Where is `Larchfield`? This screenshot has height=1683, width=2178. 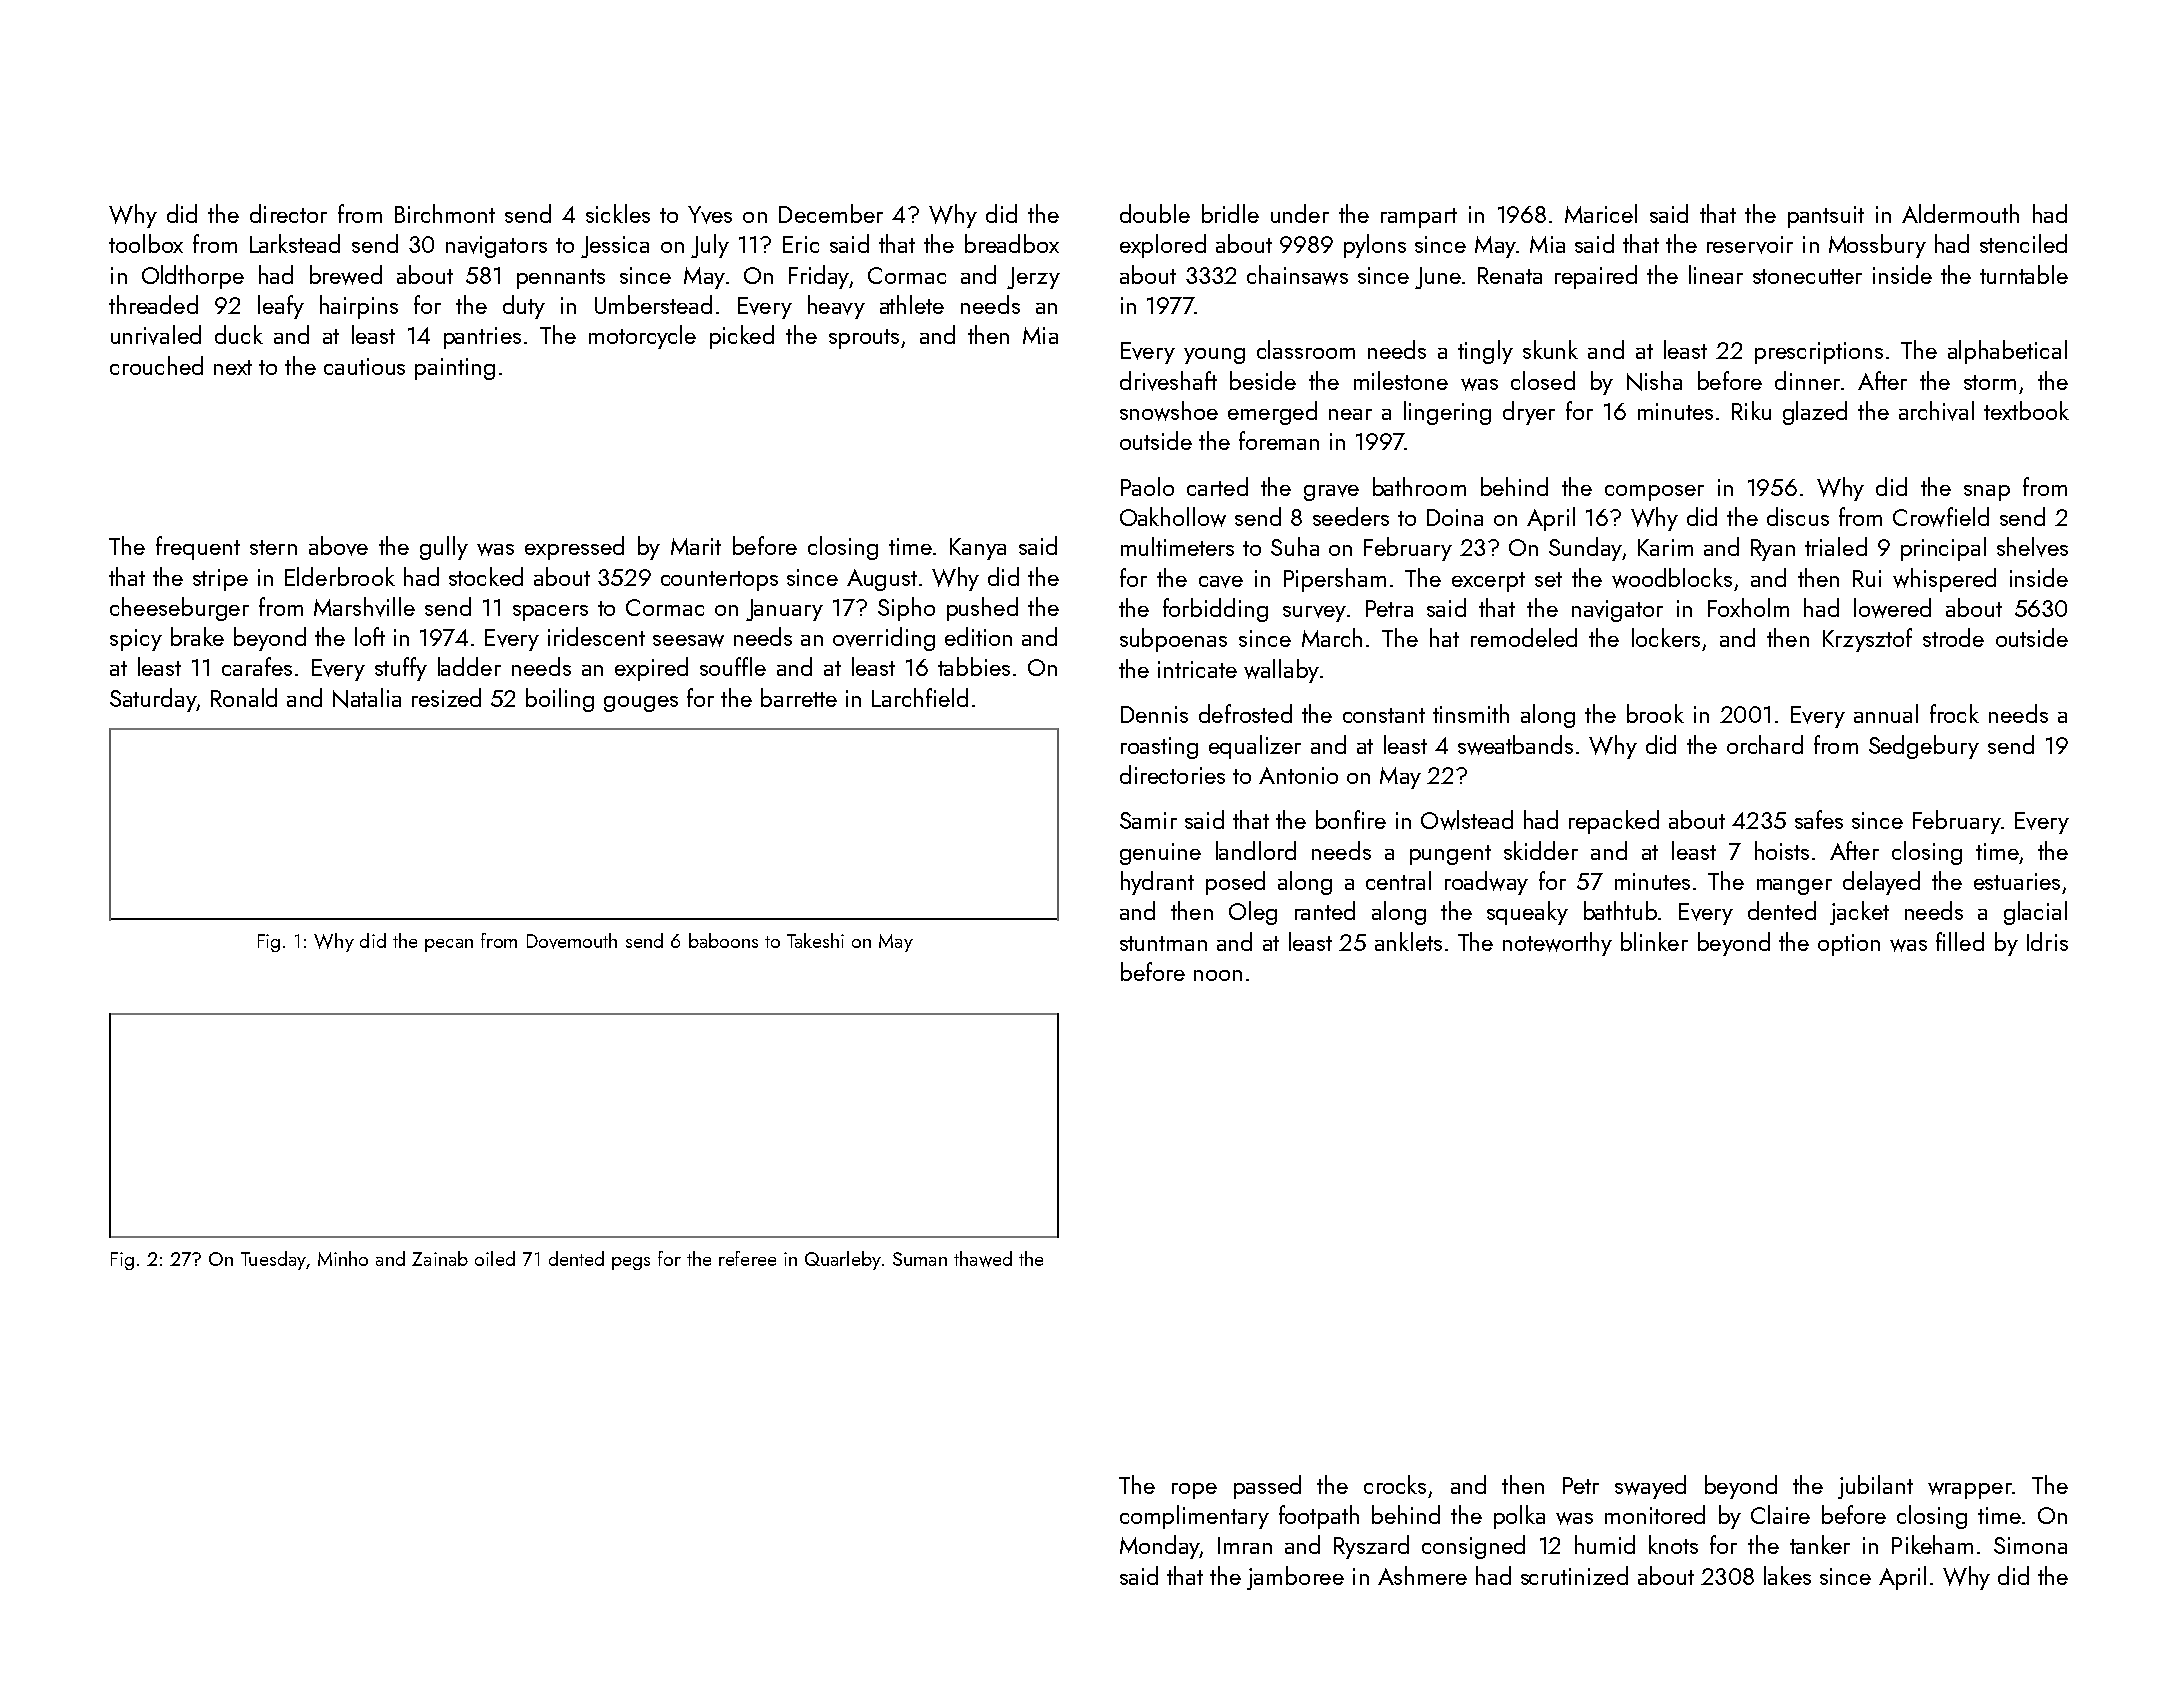 Larchfield is located at coordinates (920, 697).
